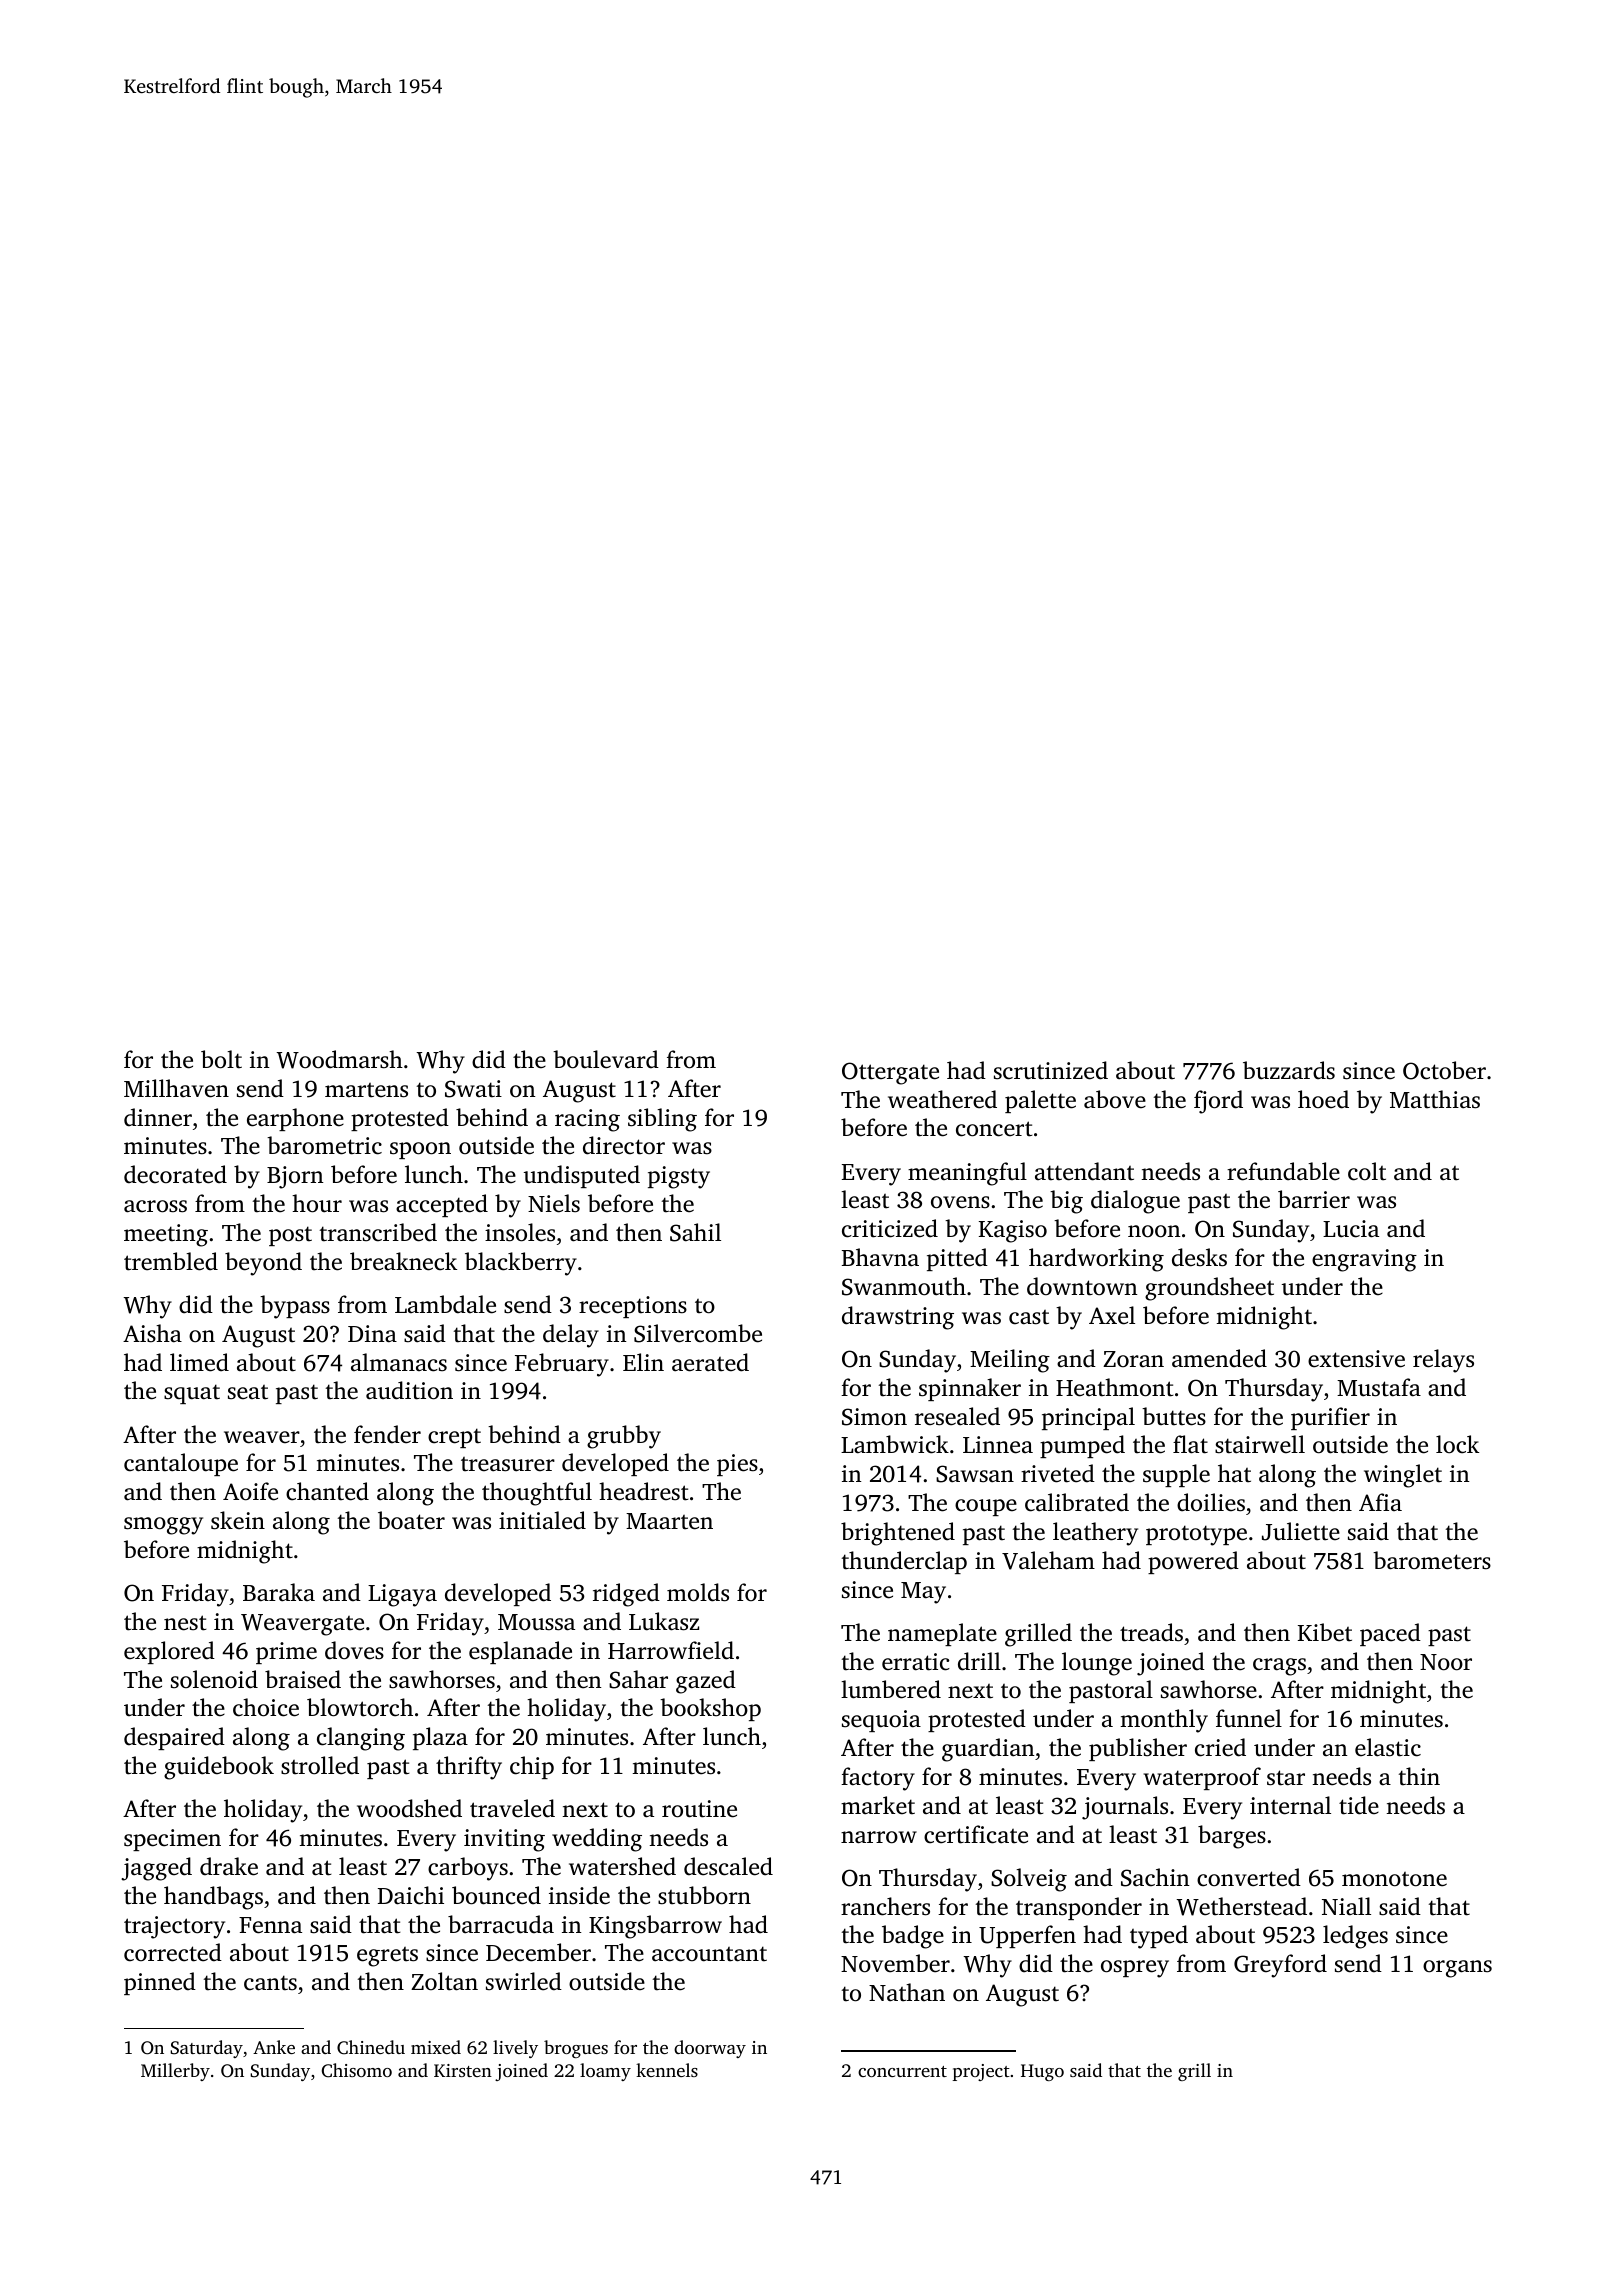 Image resolution: width=1620 pixels, height=2292 pixels. What do you see at coordinates (158, 1117) in the image?
I see `dinner` at bounding box center [158, 1117].
